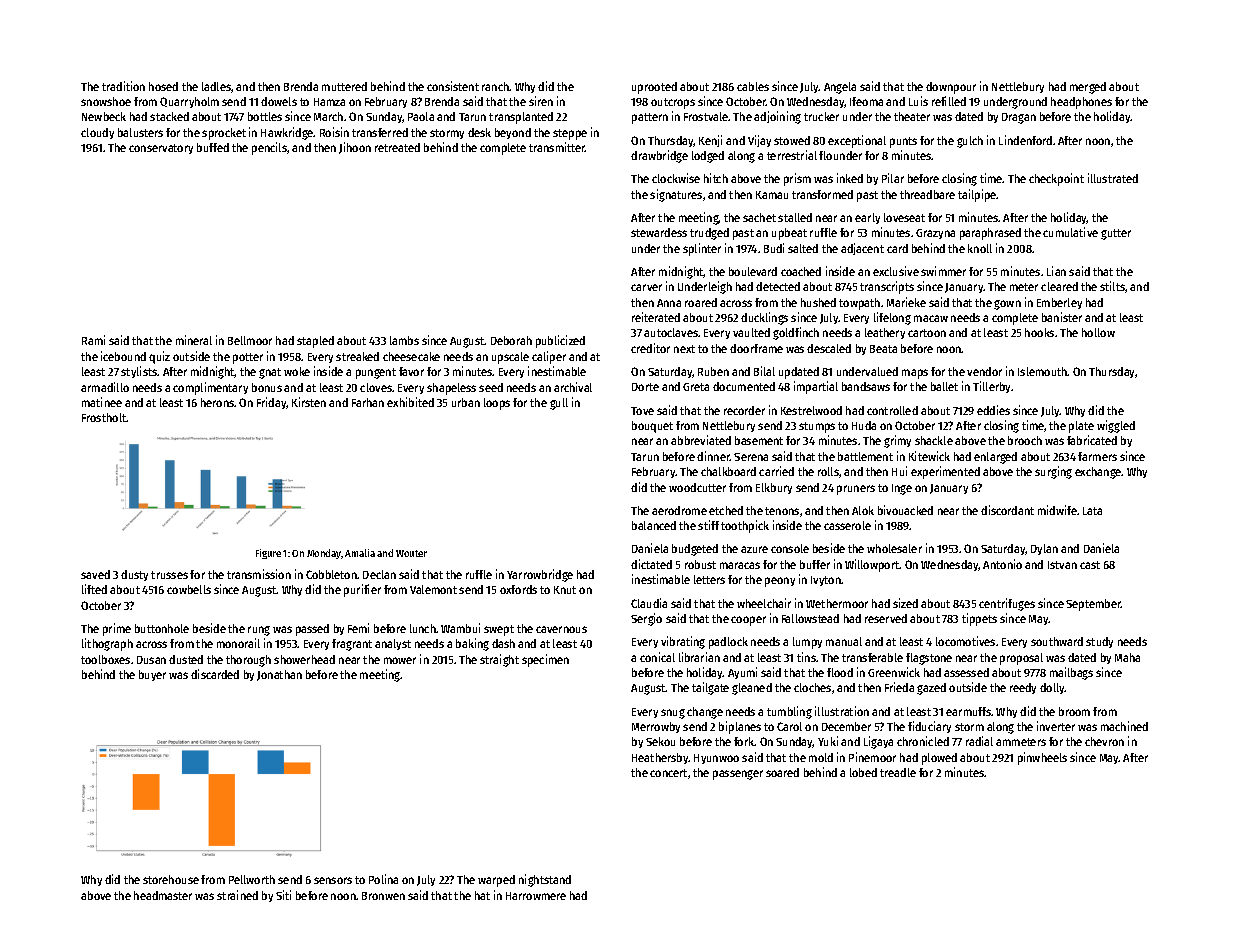 The height and width of the screenshot is (952, 1233). Describe the element at coordinates (1090, 565) in the screenshot. I see `cast` at that location.
